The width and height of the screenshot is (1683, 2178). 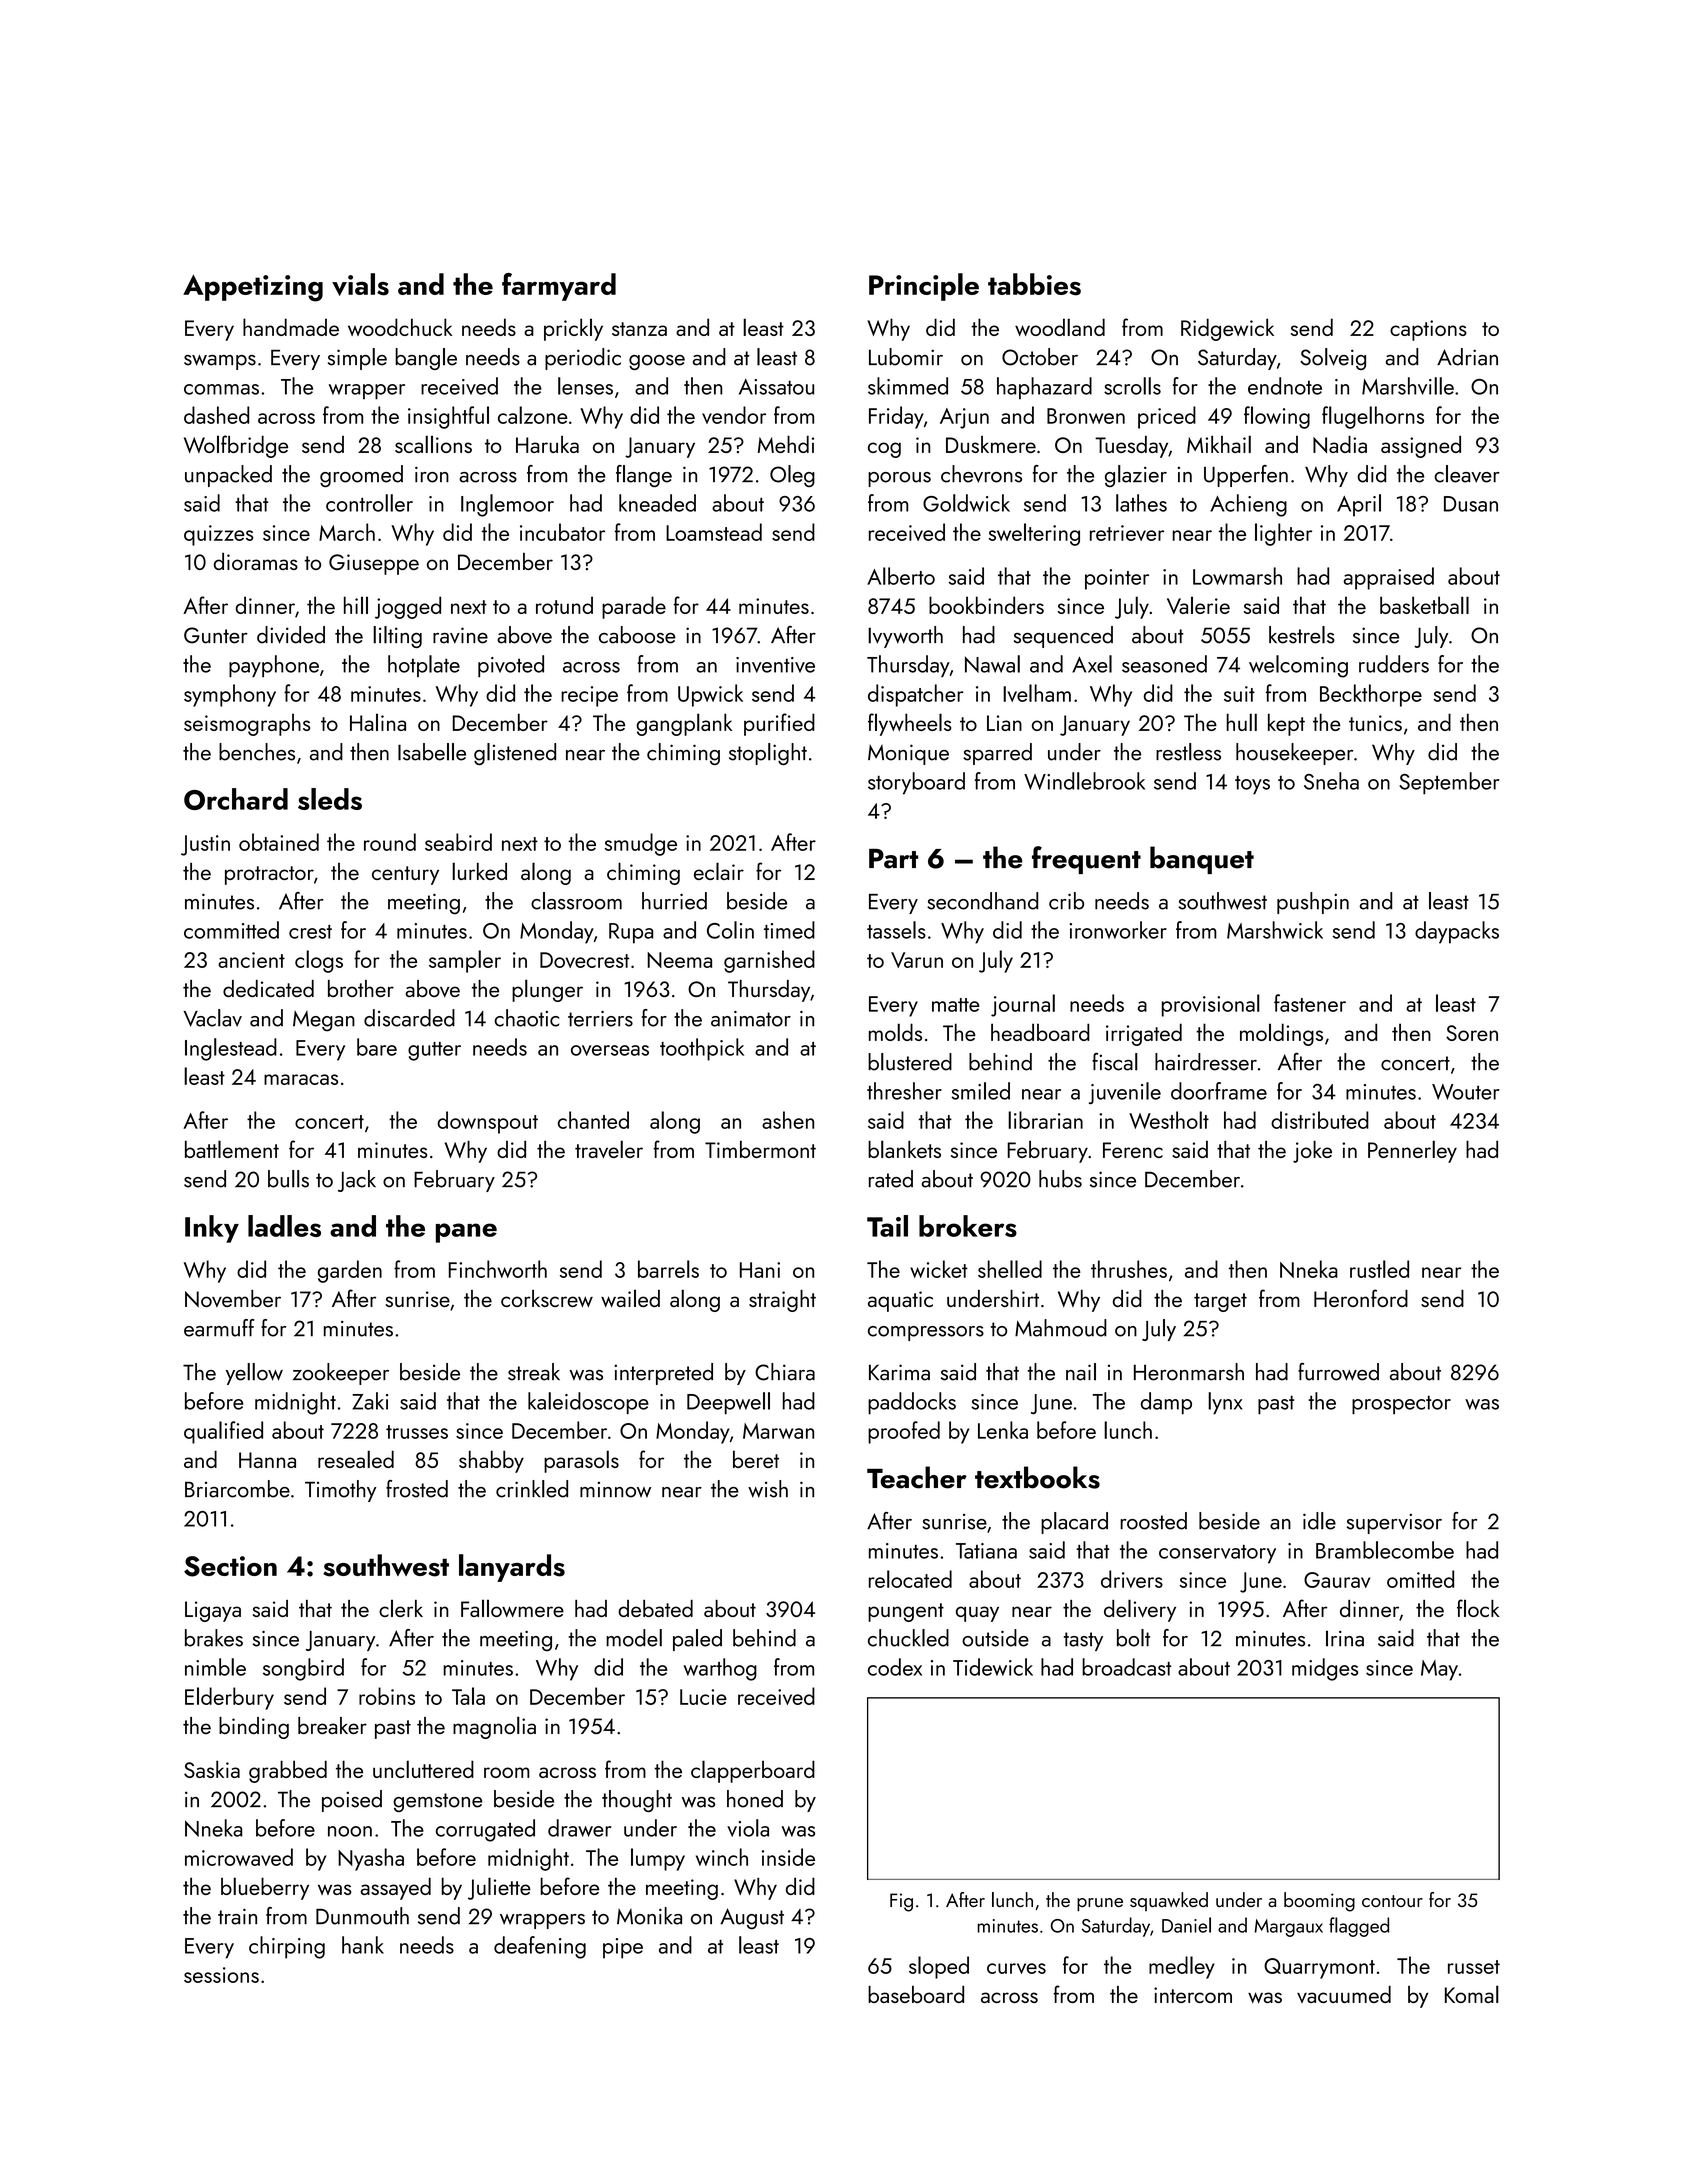 I want to click on Teacher, so click(x=917, y=1477).
